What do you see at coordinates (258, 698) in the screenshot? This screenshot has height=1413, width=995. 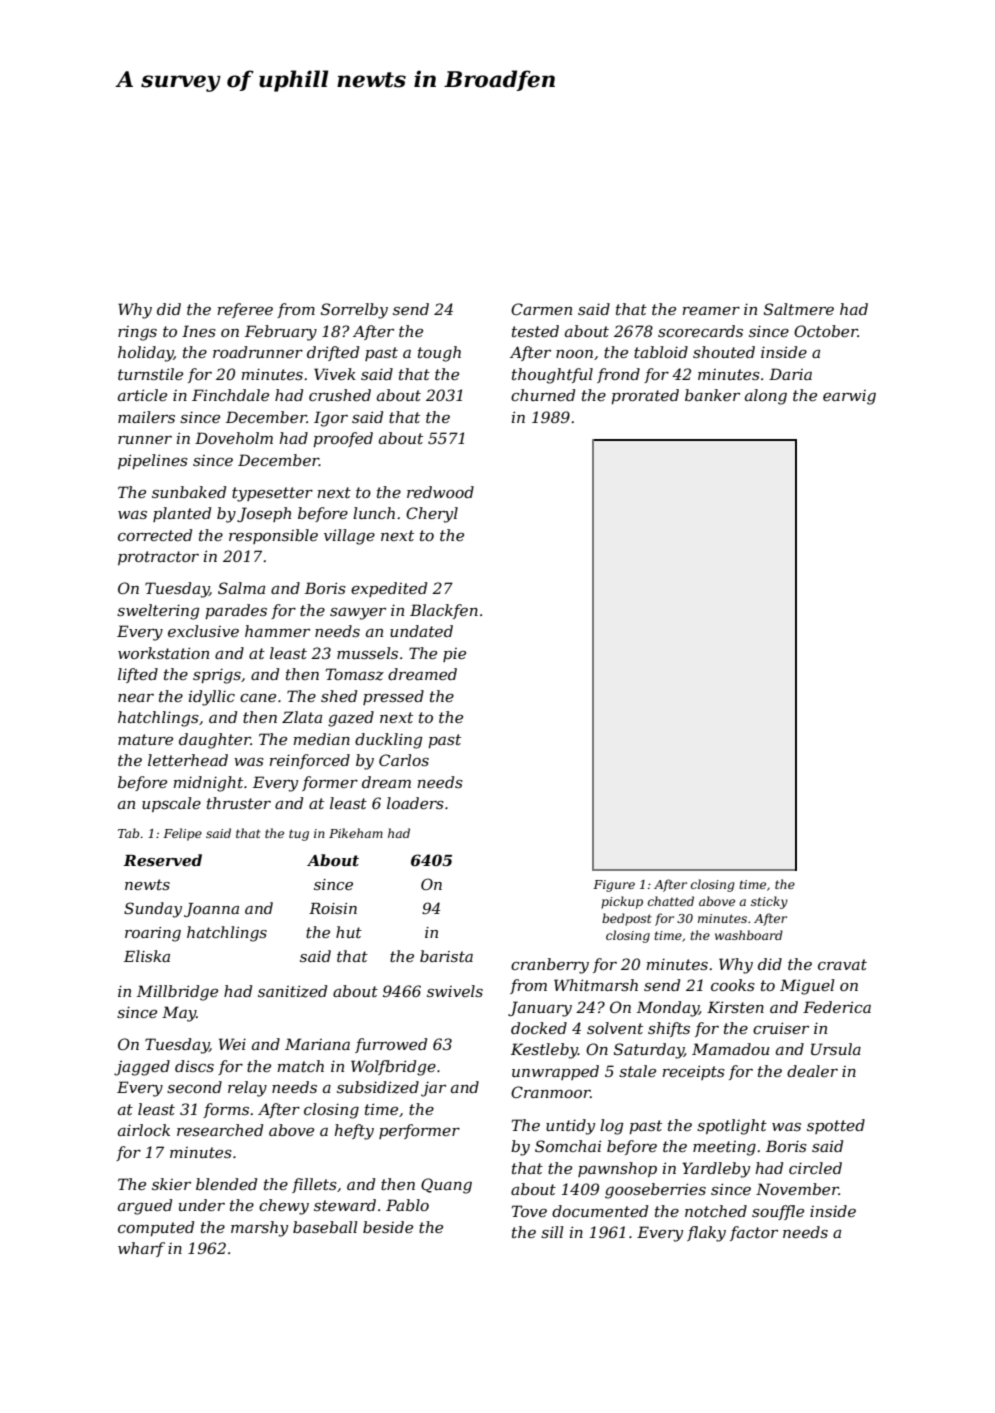 I see `cane` at bounding box center [258, 698].
